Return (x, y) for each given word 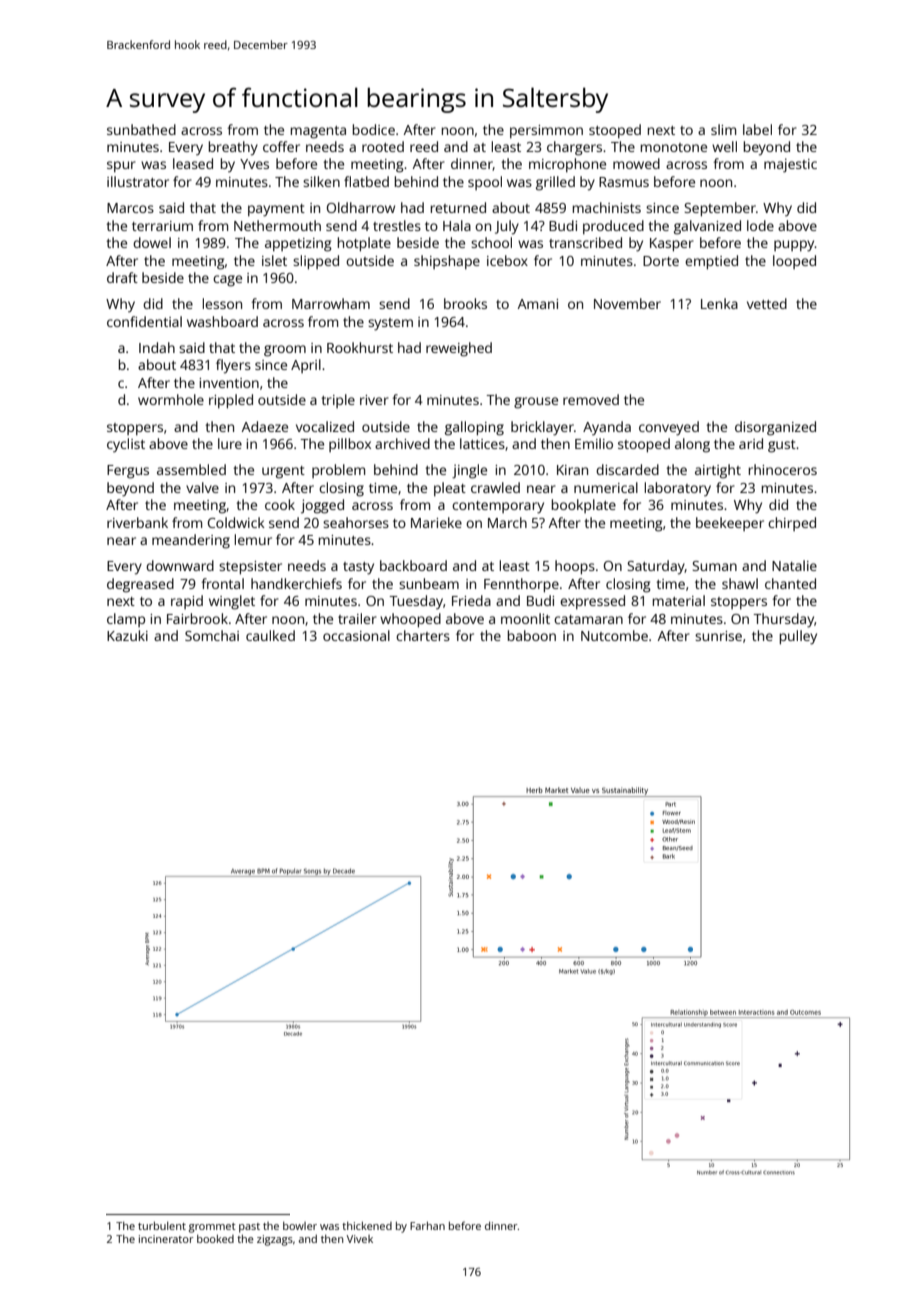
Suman (714, 566)
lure (230, 443)
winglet (232, 602)
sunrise (718, 636)
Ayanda (607, 428)
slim (723, 129)
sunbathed (141, 129)
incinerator (166, 1239)
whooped (410, 620)
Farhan (427, 1225)
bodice (374, 129)
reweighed (459, 349)
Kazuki (127, 635)
